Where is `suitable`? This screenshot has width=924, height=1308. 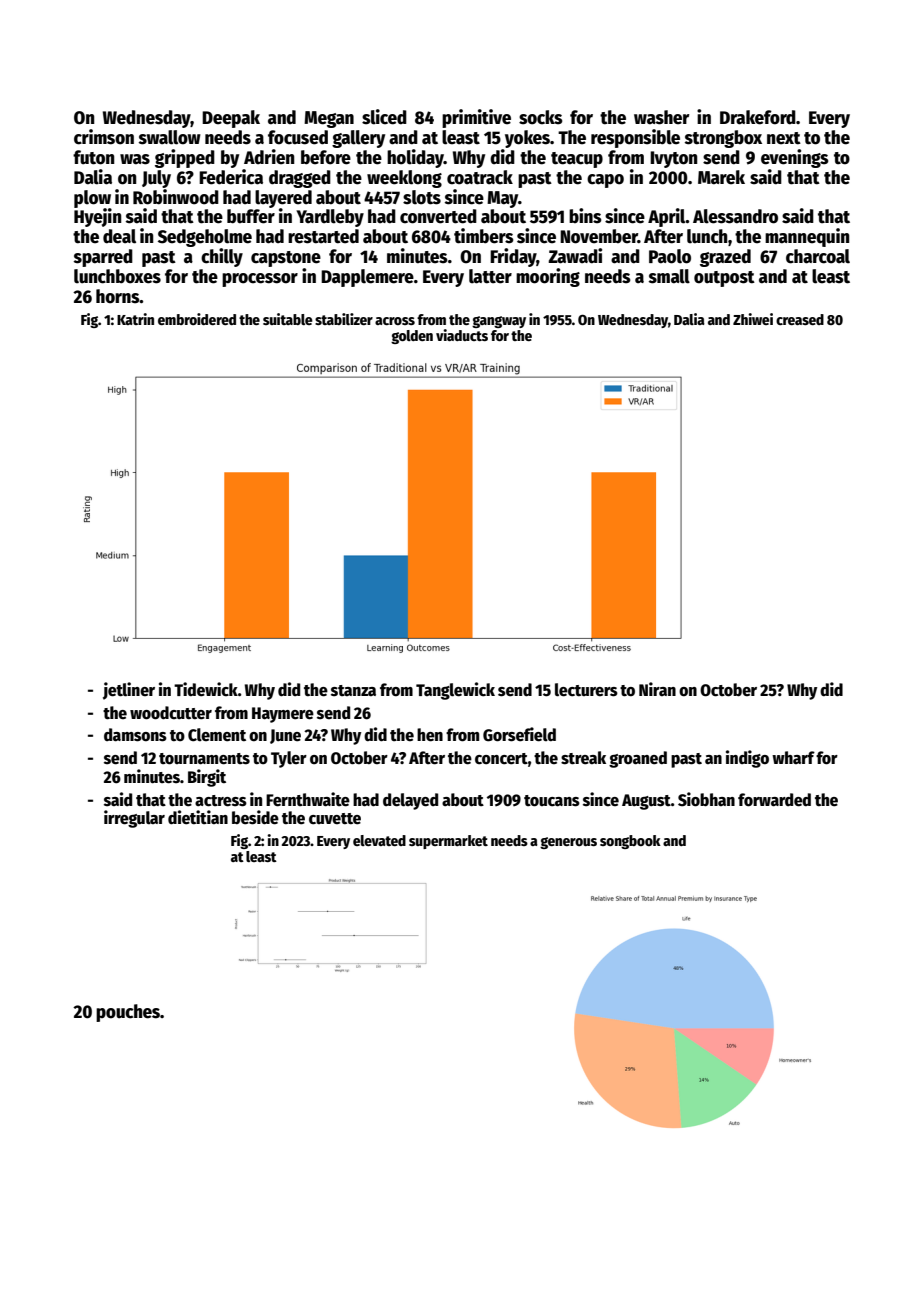 suitable is located at coordinates (288, 319).
